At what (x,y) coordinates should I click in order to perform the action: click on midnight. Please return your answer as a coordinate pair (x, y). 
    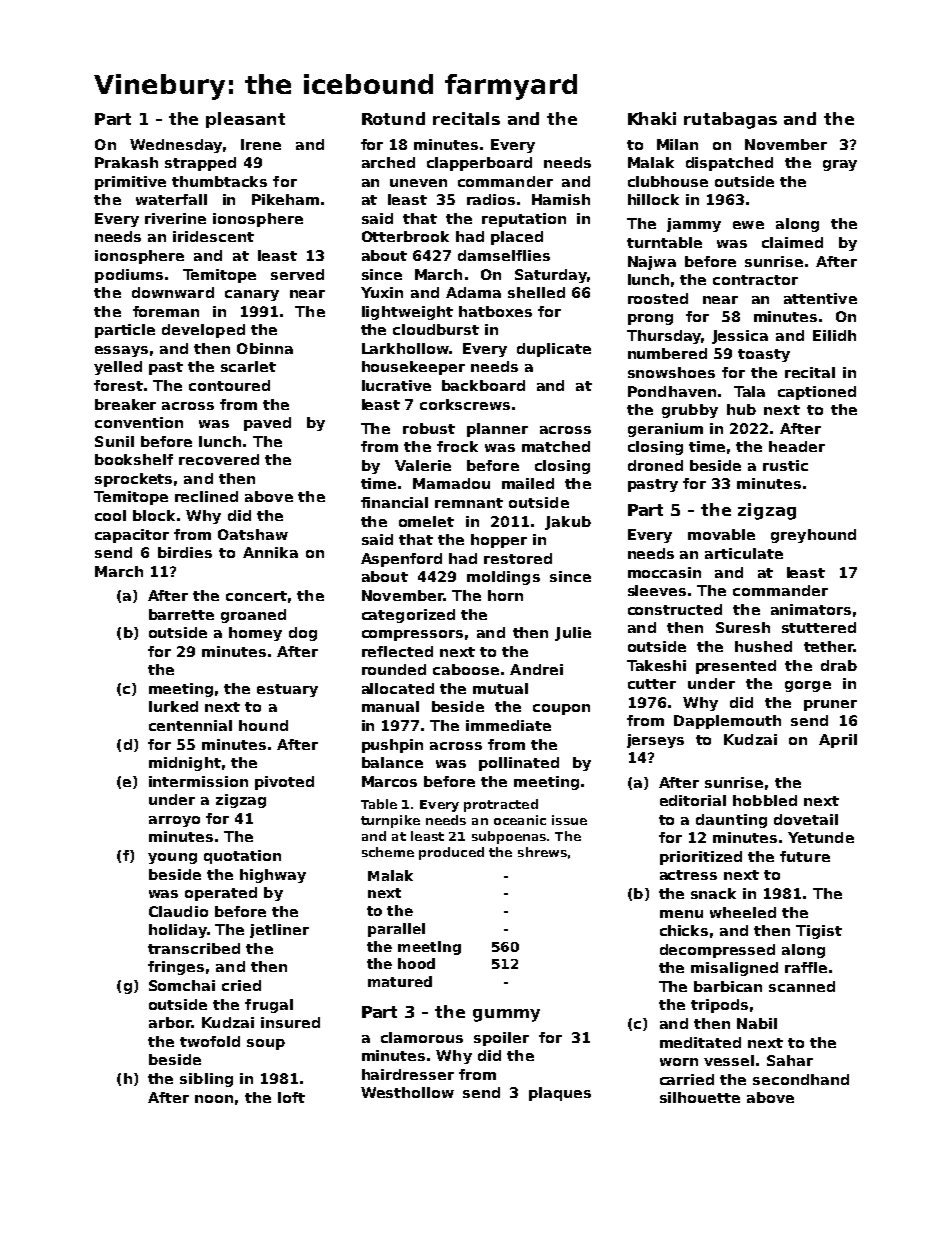
    Looking at the image, I should click on (185, 764).
